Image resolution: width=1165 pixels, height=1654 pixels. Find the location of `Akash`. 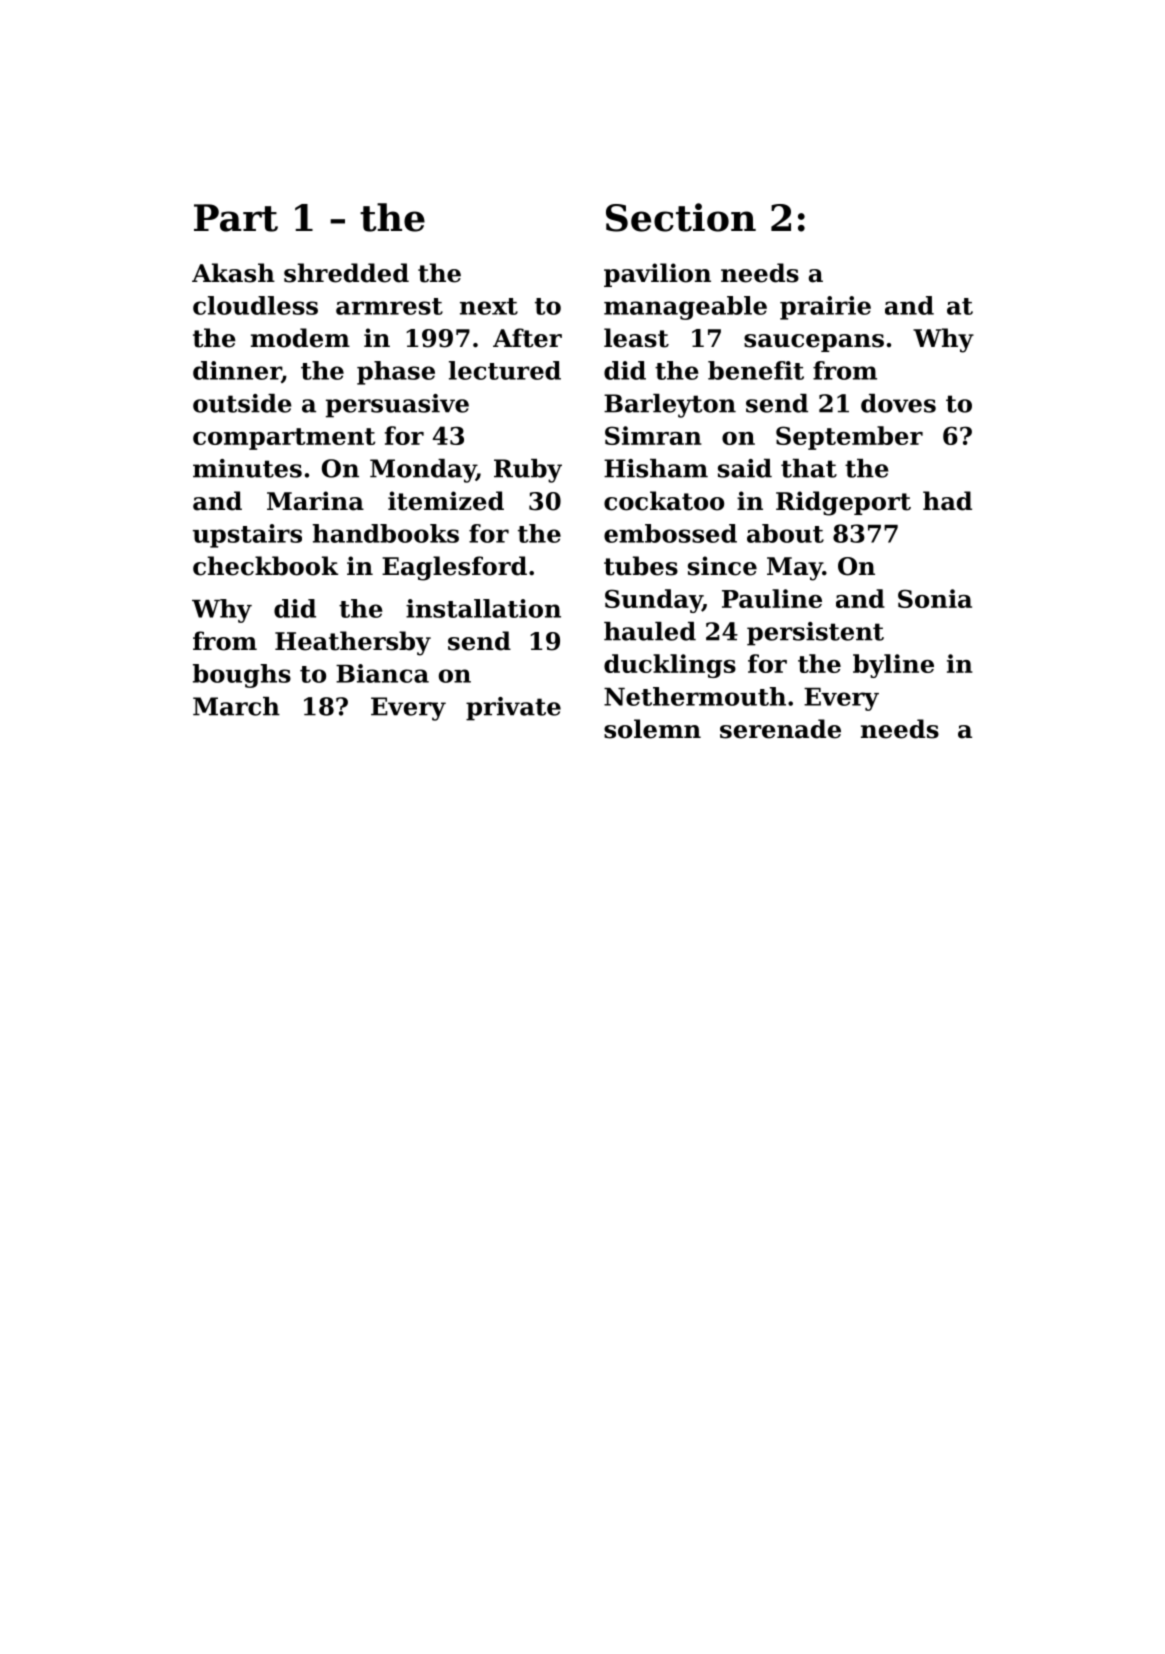

Akash is located at coordinates (233, 273).
